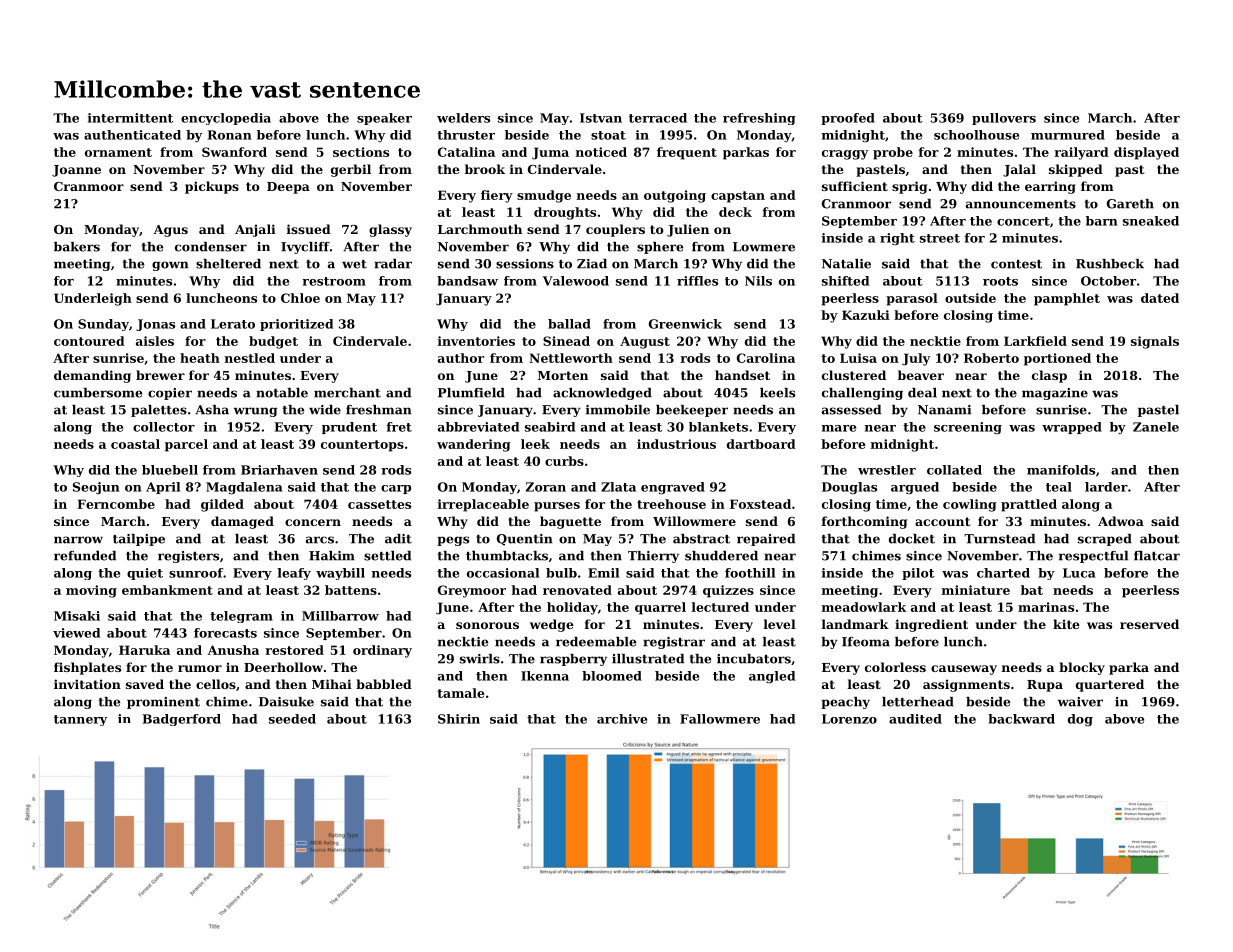 The height and width of the screenshot is (952, 1233). What do you see at coordinates (735, 212) in the screenshot?
I see `deck` at bounding box center [735, 212].
